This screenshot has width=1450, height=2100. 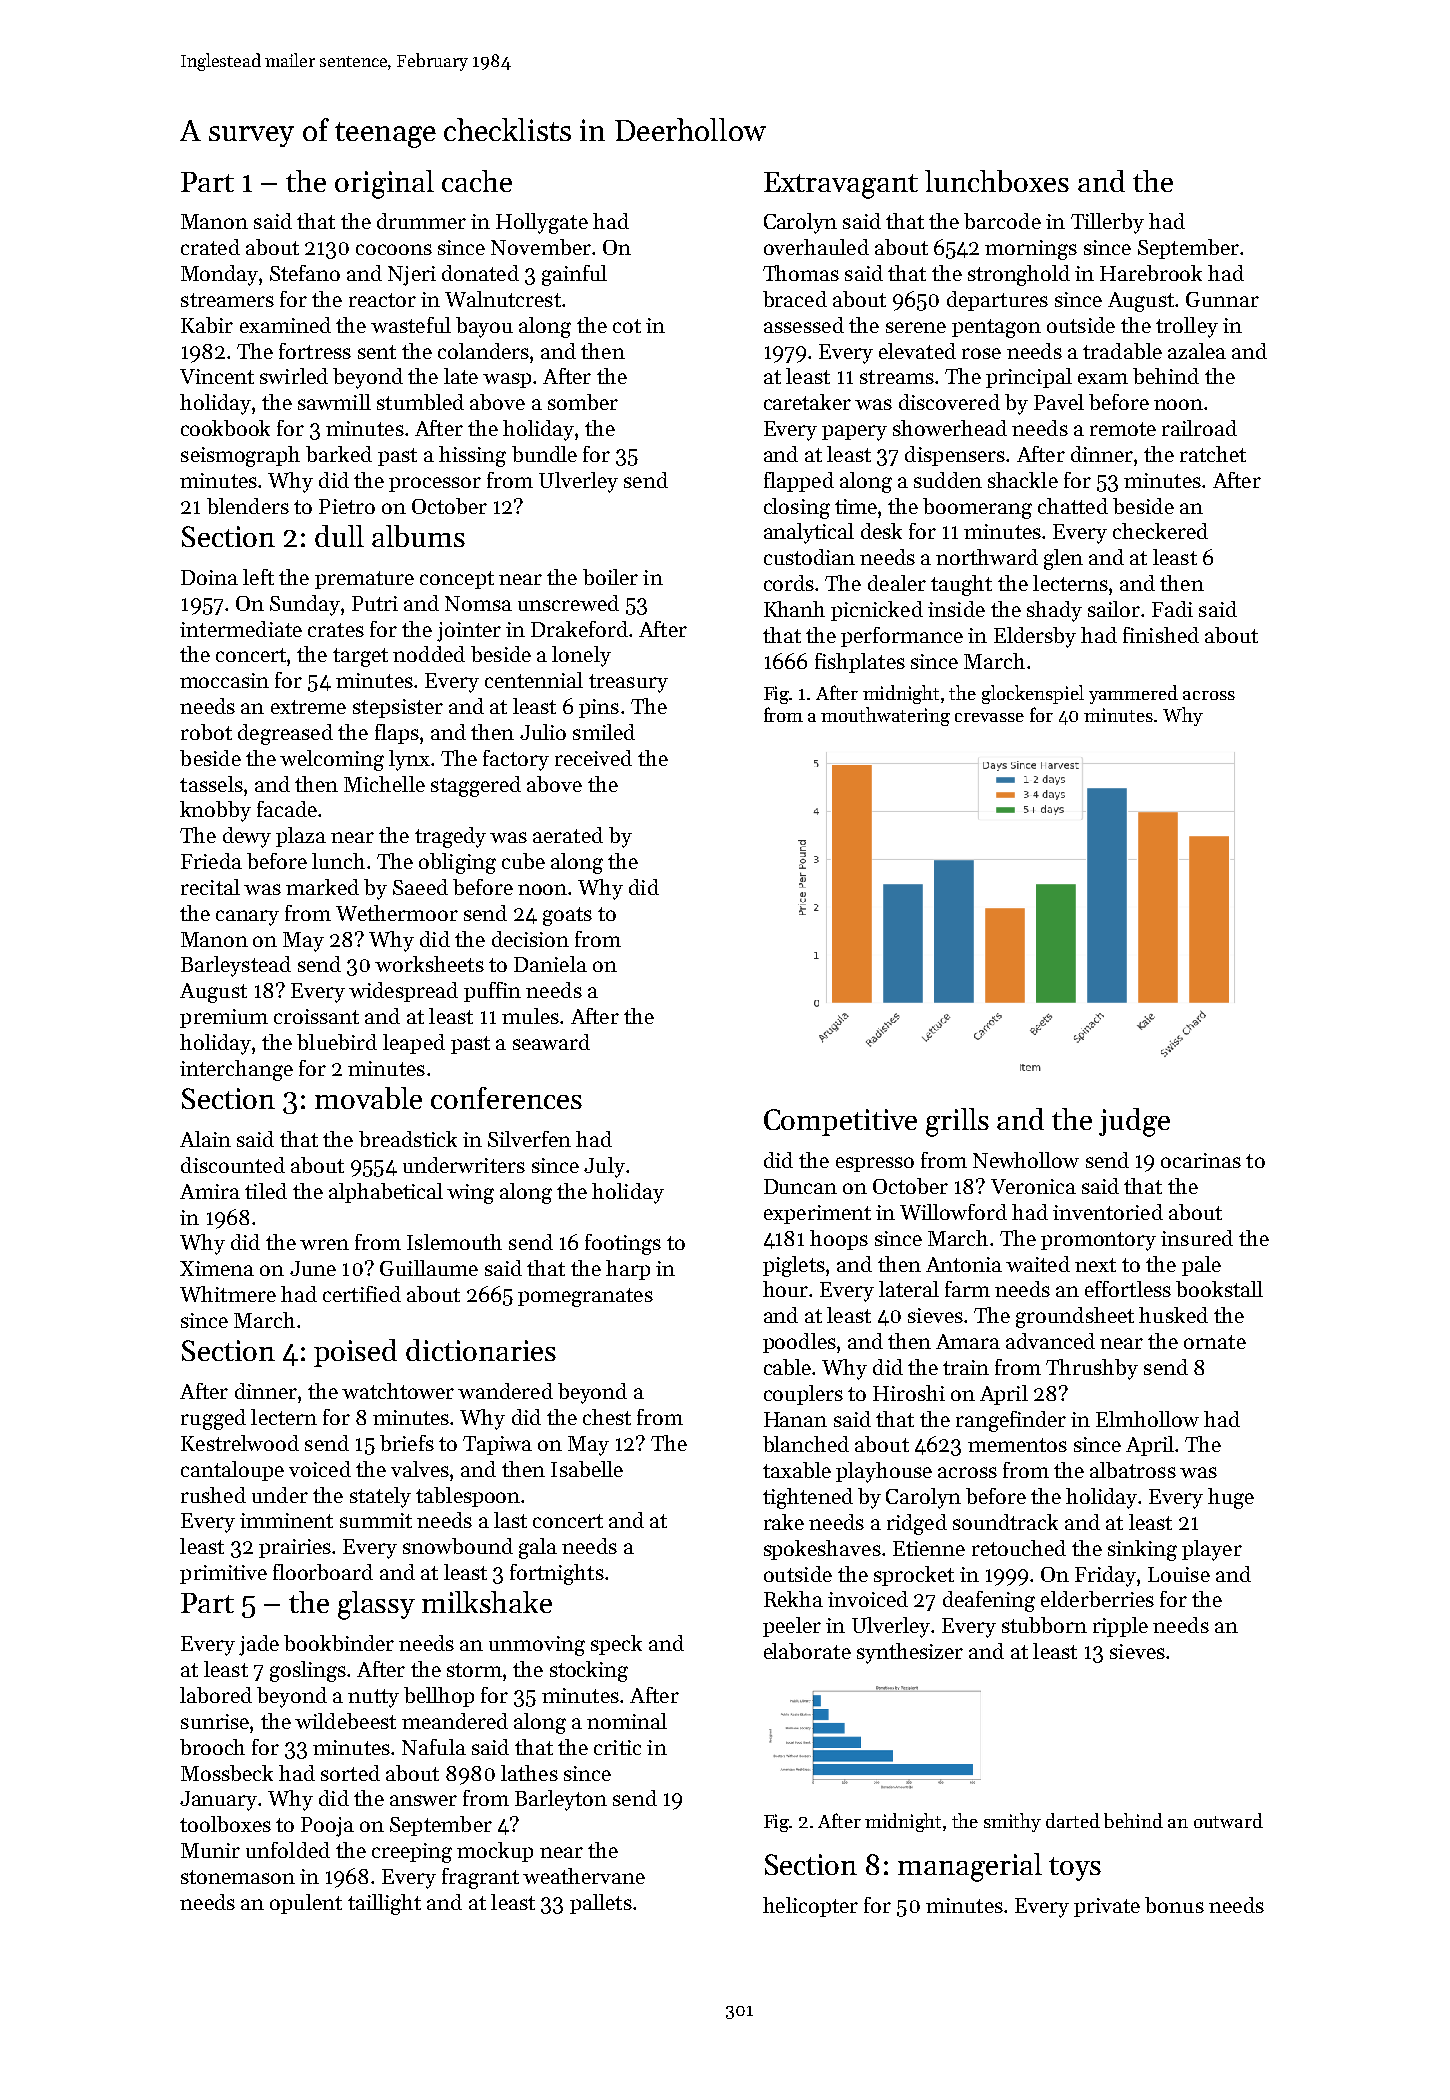 What do you see at coordinates (551, 1042) in the screenshot?
I see `seaward` at bounding box center [551, 1042].
